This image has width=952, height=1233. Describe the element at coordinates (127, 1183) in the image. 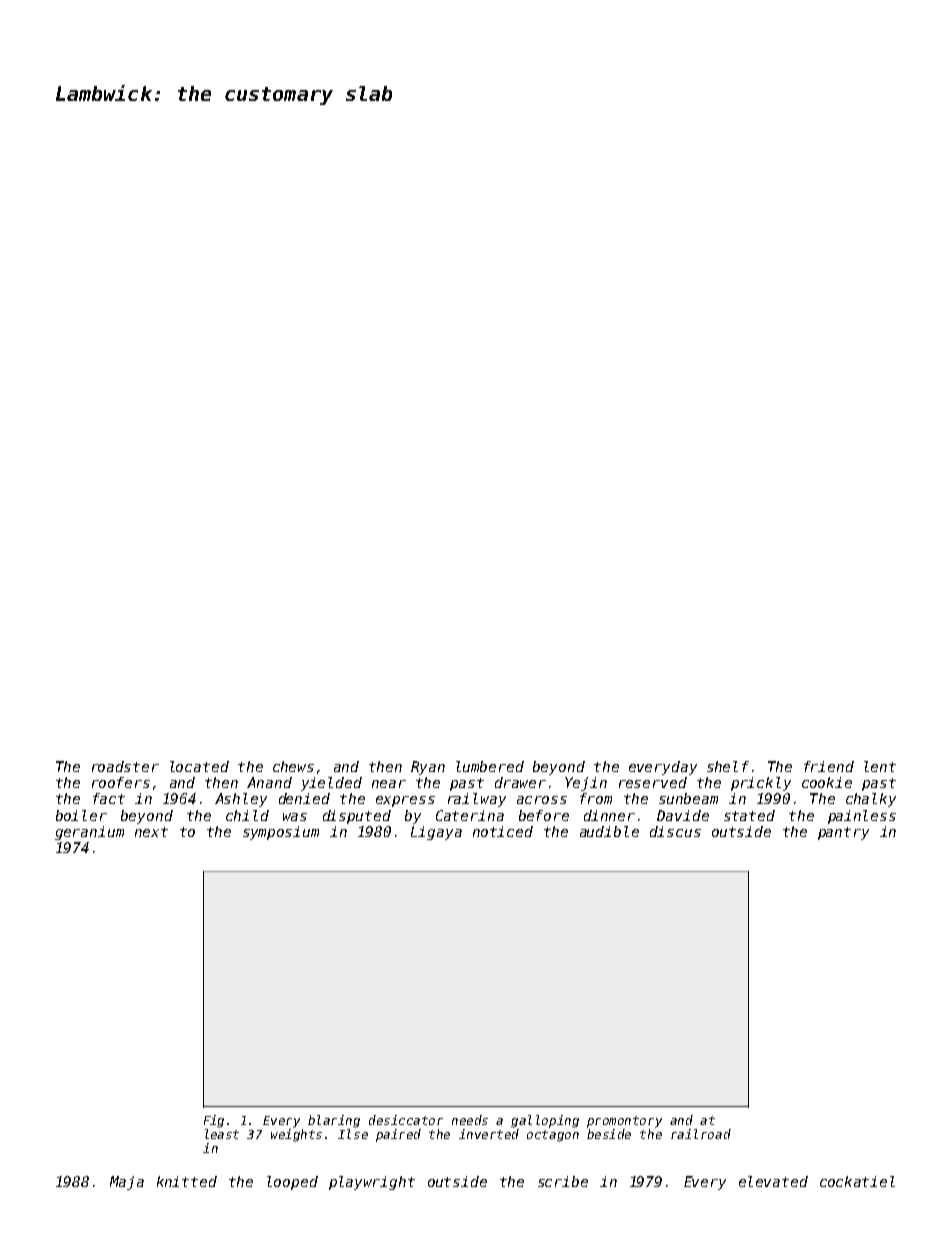

I see `Maja` at that location.
